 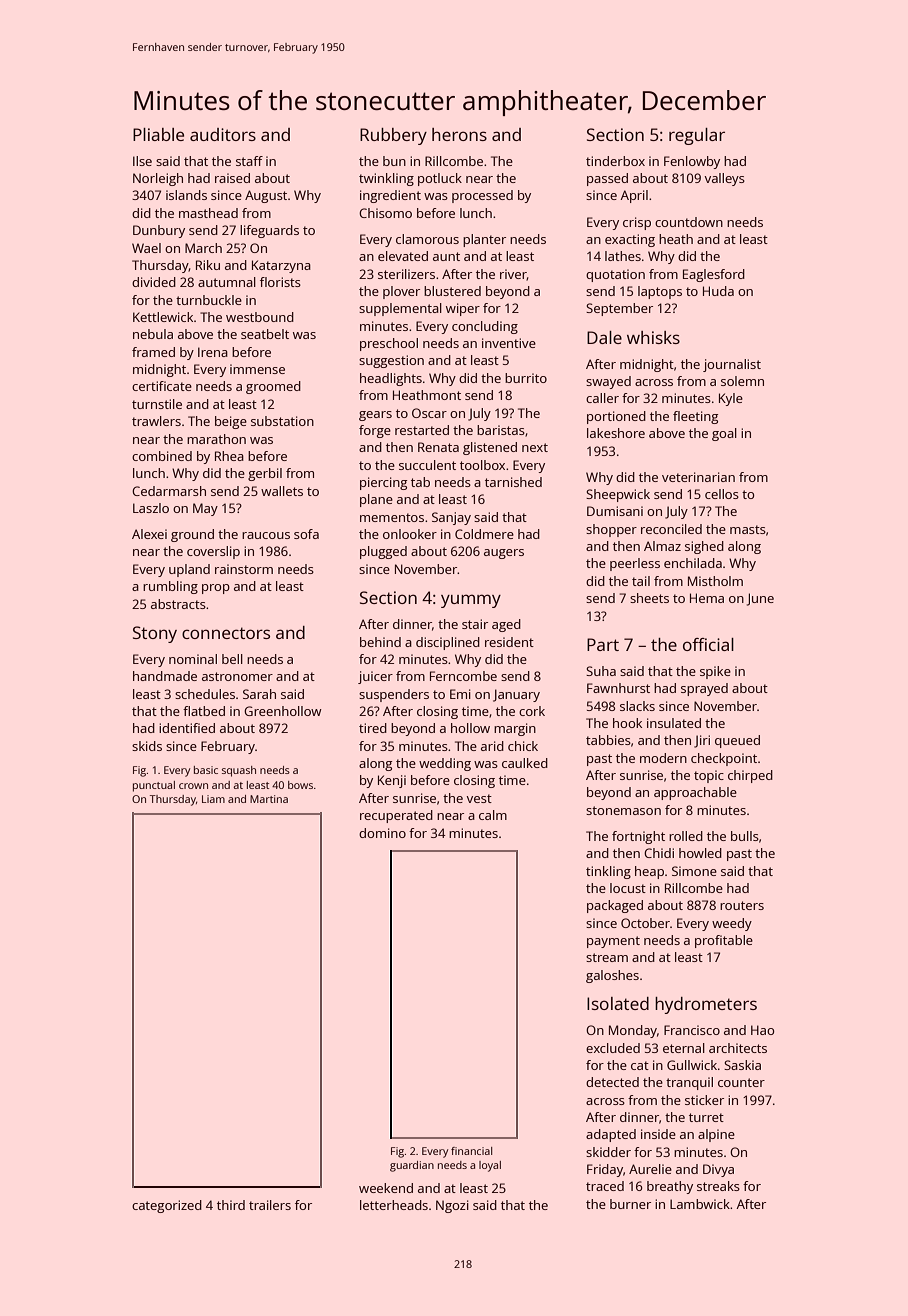 What do you see at coordinates (383, 483) in the image?
I see `piercing` at bounding box center [383, 483].
